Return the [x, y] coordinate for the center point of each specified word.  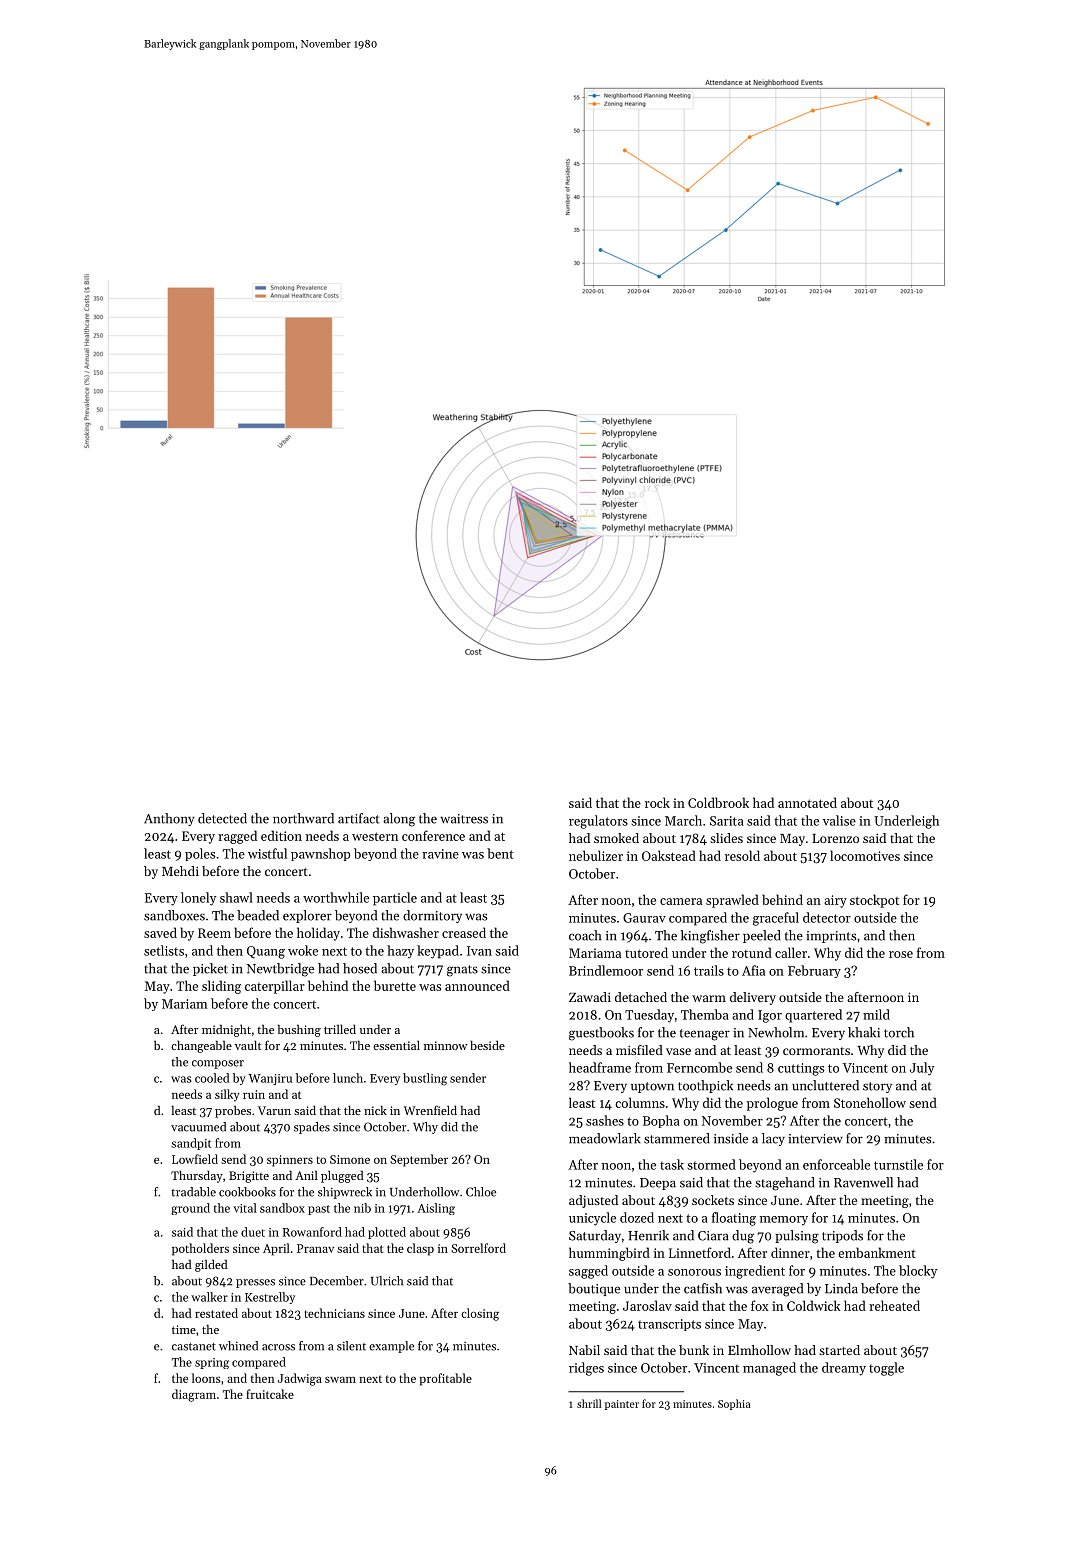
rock [657, 802]
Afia [753, 970]
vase [678, 1051]
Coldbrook [718, 802]
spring [212, 1363]
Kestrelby [270, 1298]
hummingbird [609, 1254]
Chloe [481, 1192]
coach [585, 935]
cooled [212, 1078]
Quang [266, 952]
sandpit [191, 1144]
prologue [772, 1104]
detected [222, 818]
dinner [790, 1252]
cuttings [801, 1069]
